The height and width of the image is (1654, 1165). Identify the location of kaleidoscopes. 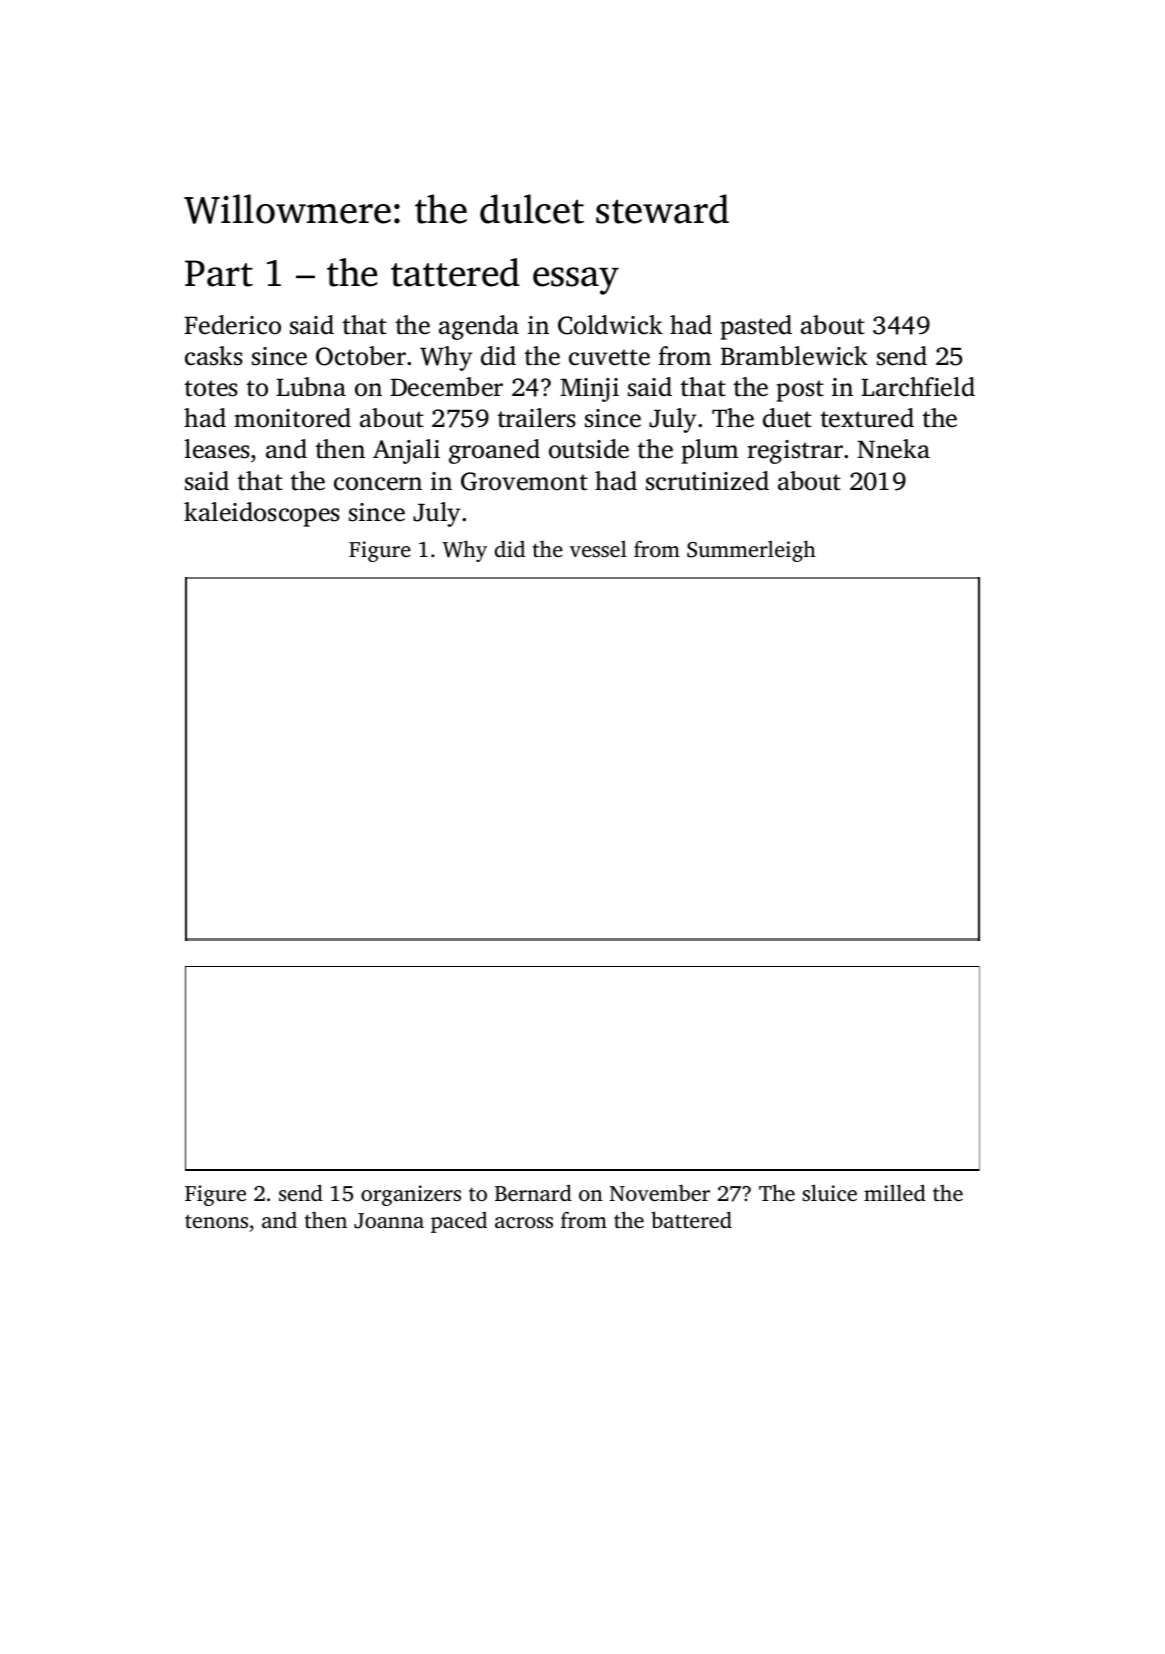
(262, 514).
